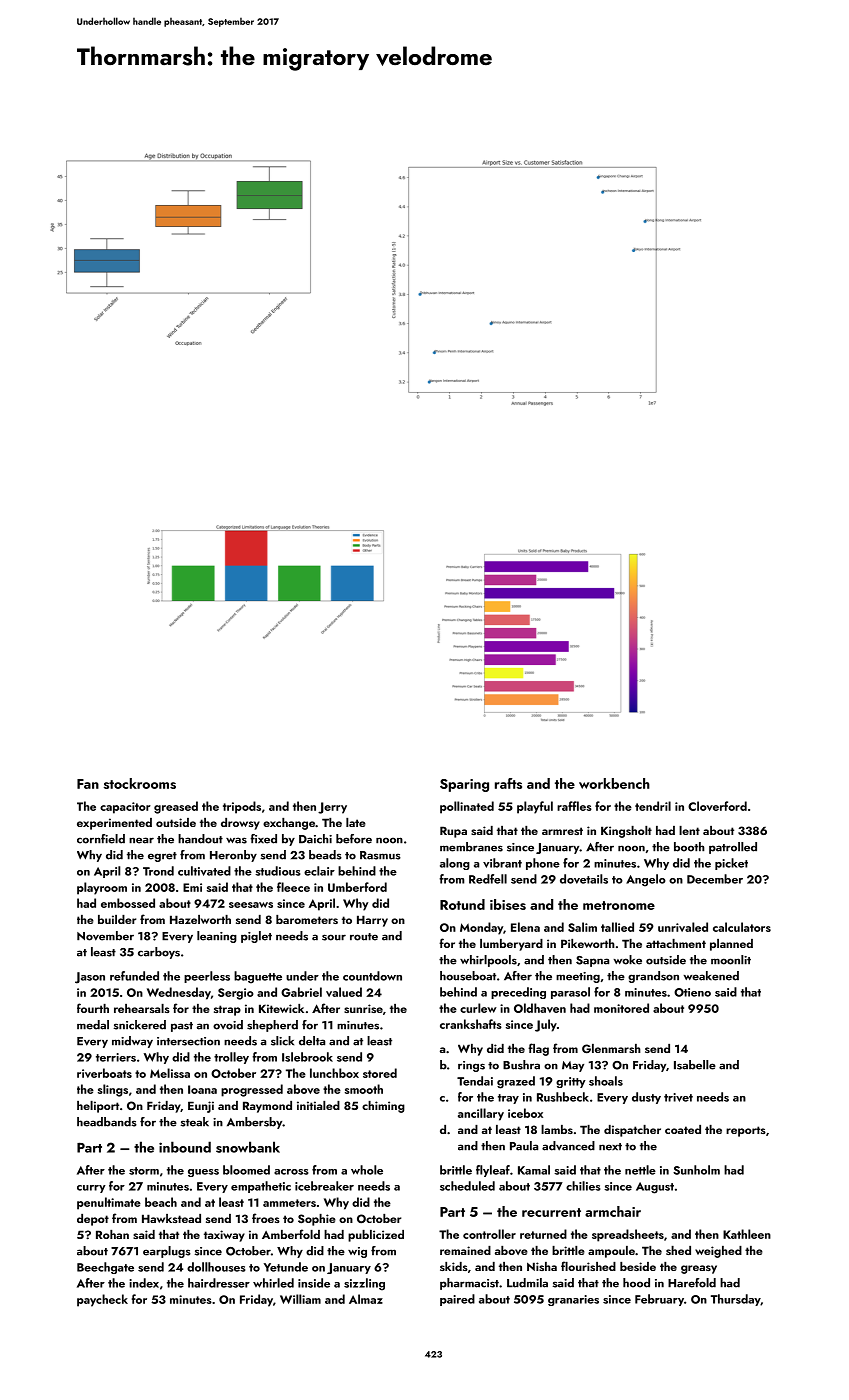 The height and width of the image is (1400, 849). I want to click on granaries, so click(573, 1300).
